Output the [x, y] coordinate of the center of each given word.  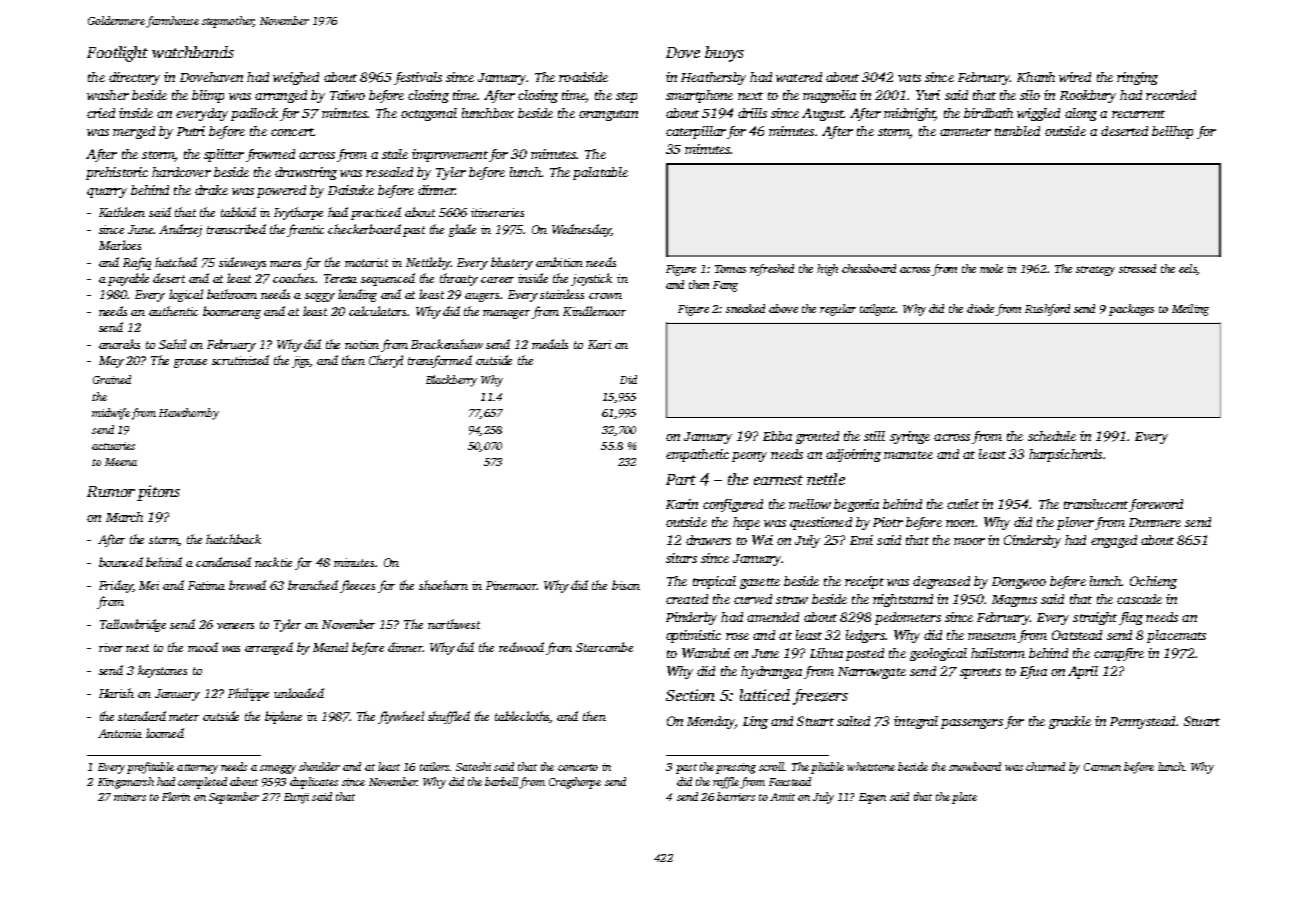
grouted [817, 437]
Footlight [117, 54]
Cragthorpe [575, 783]
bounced [121, 562]
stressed [1137, 268]
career [497, 280]
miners [130, 797]
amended [773, 617]
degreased [941, 582]
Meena [121, 462]
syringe [910, 437]
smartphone [699, 96]
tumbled [1017, 131]
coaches [293, 278]
